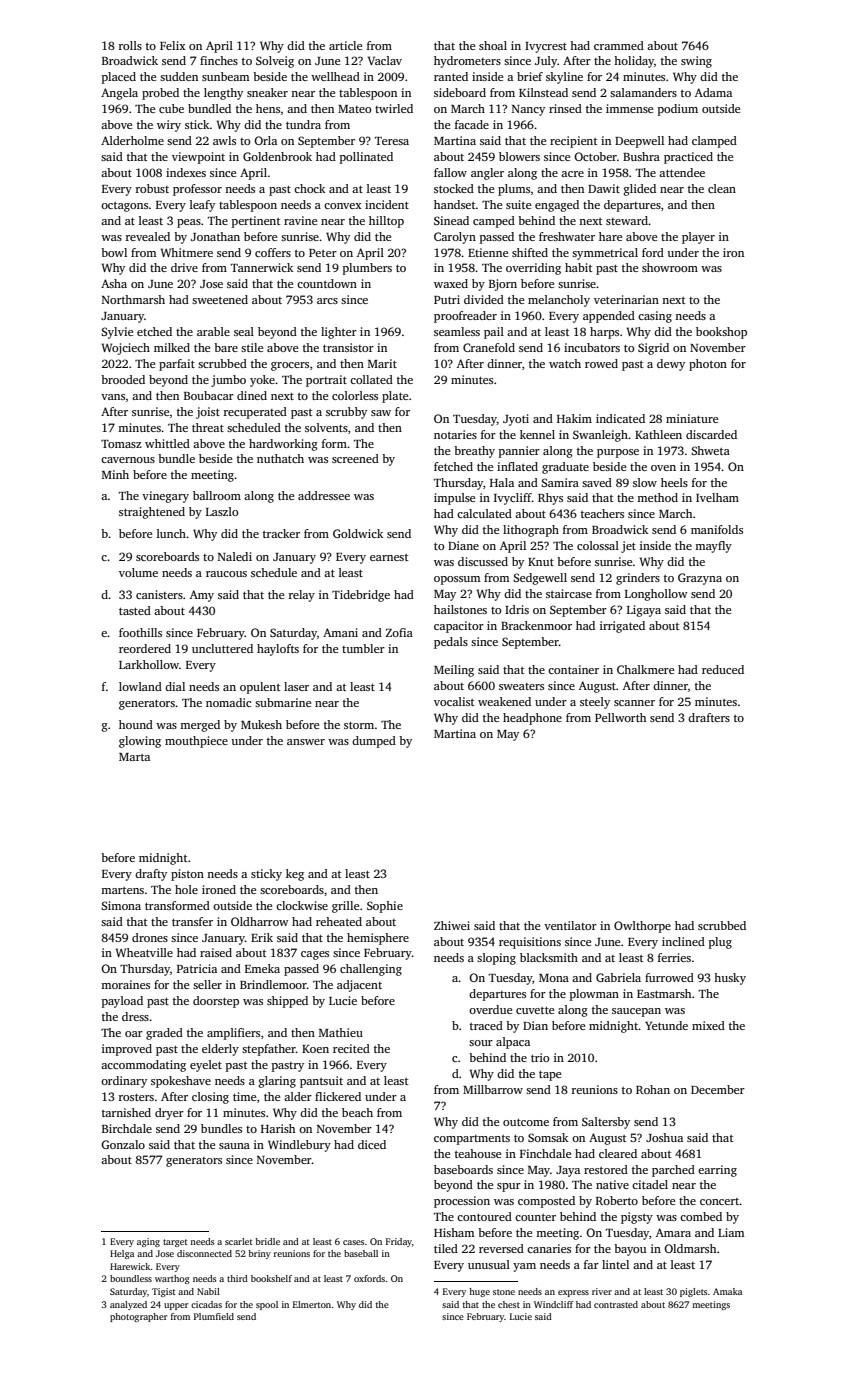 The width and height of the image is (849, 1400). What do you see at coordinates (115, 474) in the image?
I see `Minh` at bounding box center [115, 474].
